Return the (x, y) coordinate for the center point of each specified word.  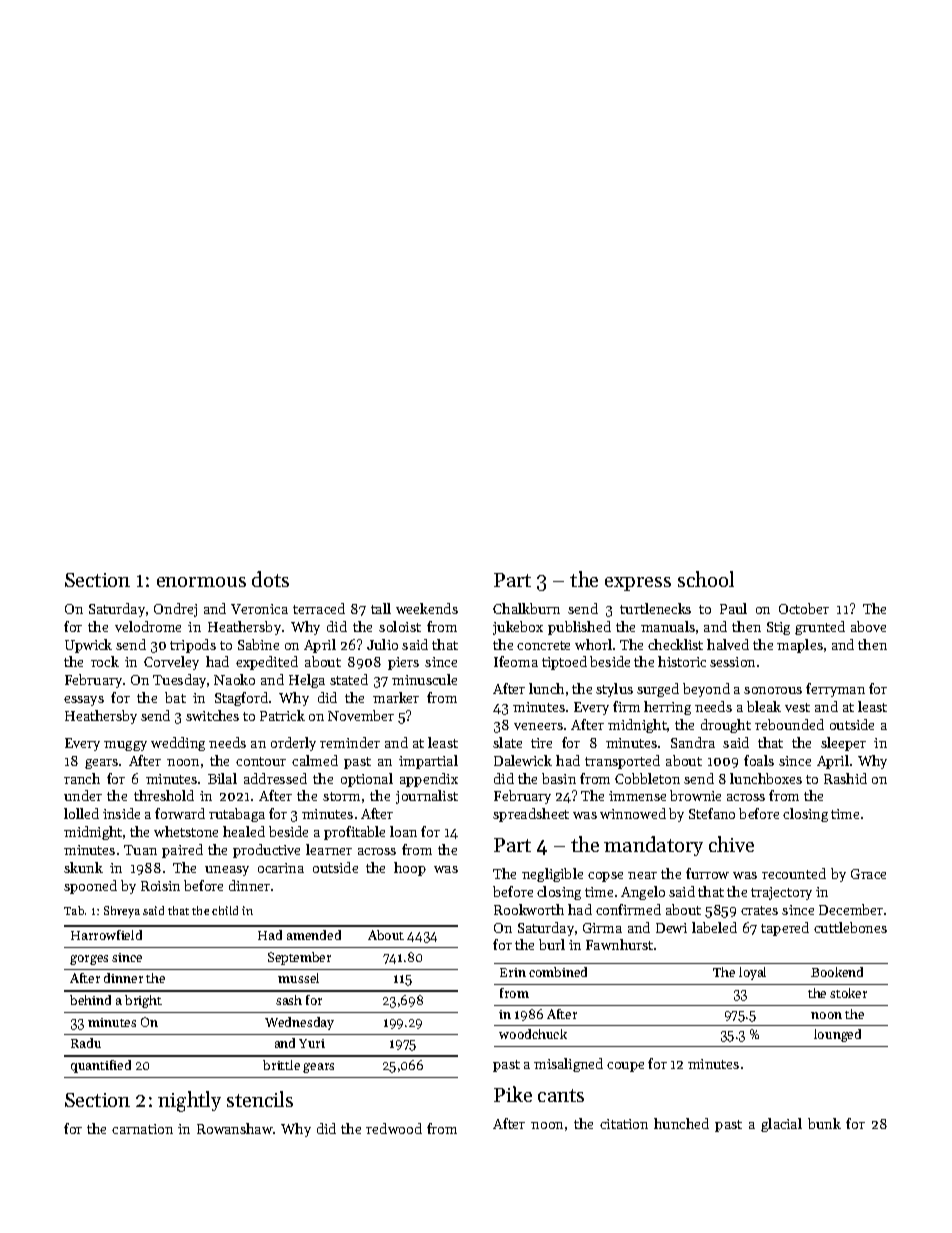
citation (624, 1124)
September (299, 958)
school (706, 579)
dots (270, 579)
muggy (125, 746)
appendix (429, 780)
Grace (868, 874)
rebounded (789, 724)
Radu (86, 1043)
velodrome (148, 626)
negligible (552, 875)
